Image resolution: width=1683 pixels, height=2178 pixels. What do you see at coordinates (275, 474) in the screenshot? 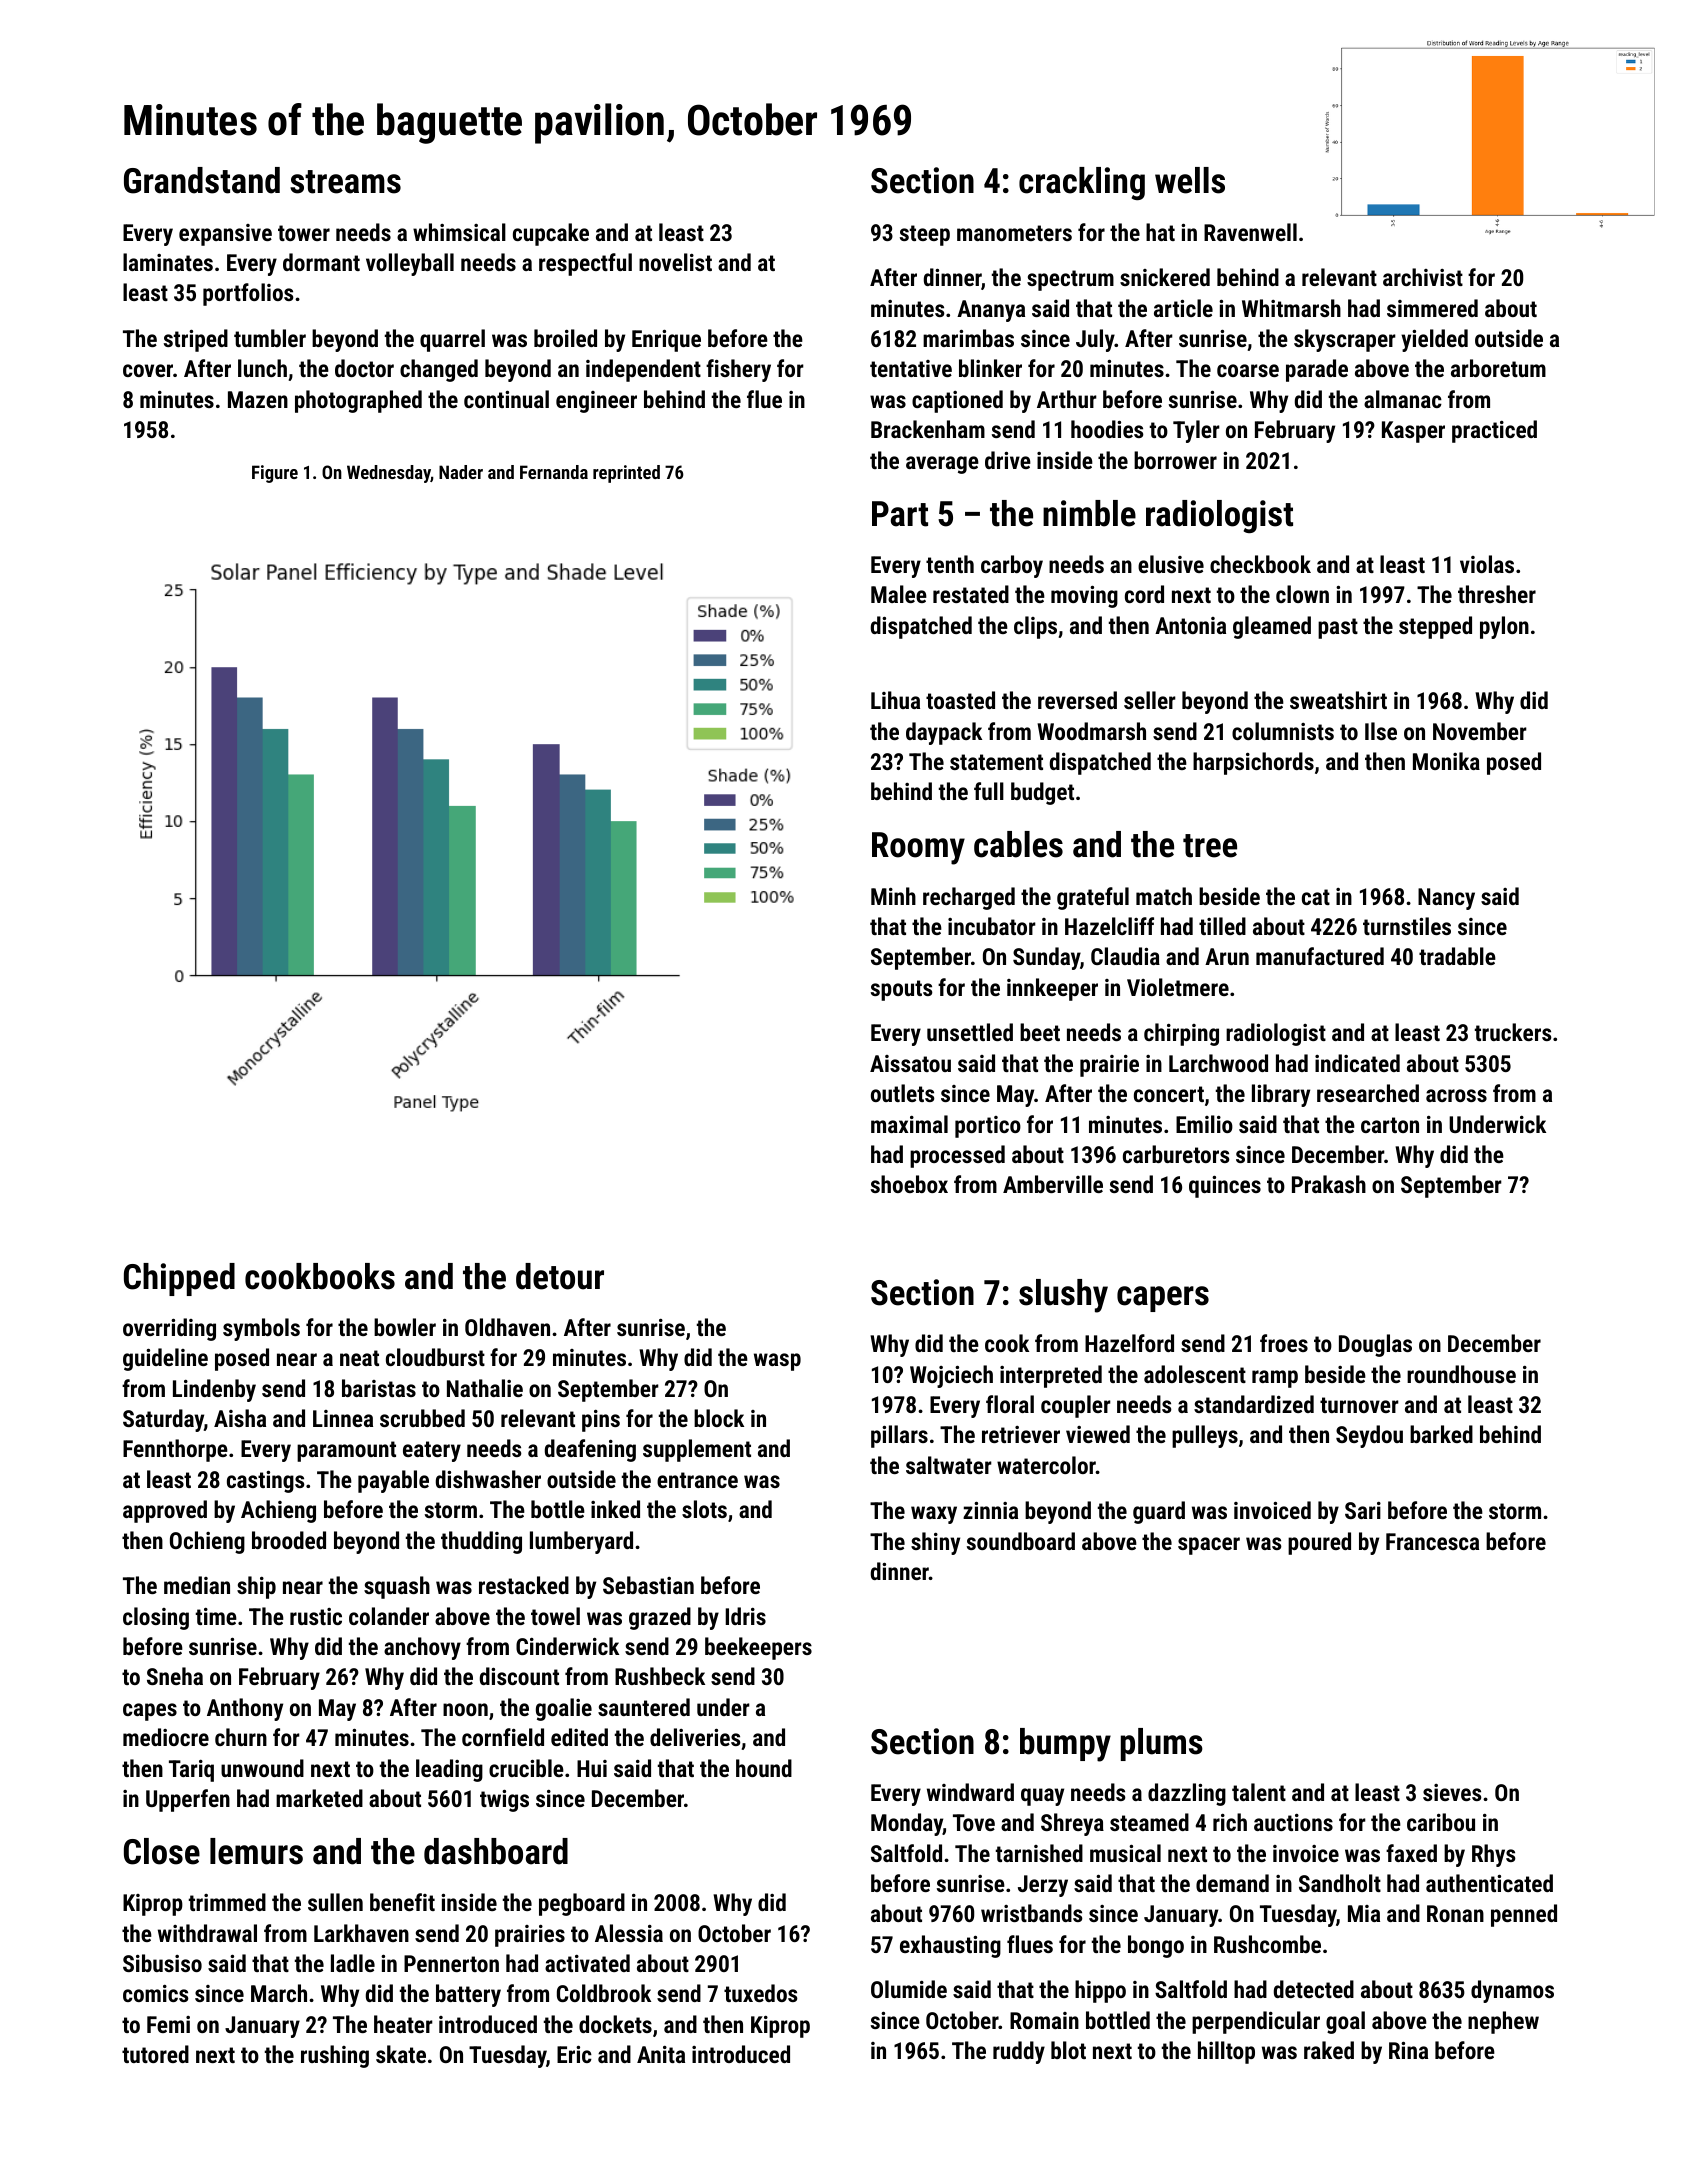
I see `Figure` at bounding box center [275, 474].
